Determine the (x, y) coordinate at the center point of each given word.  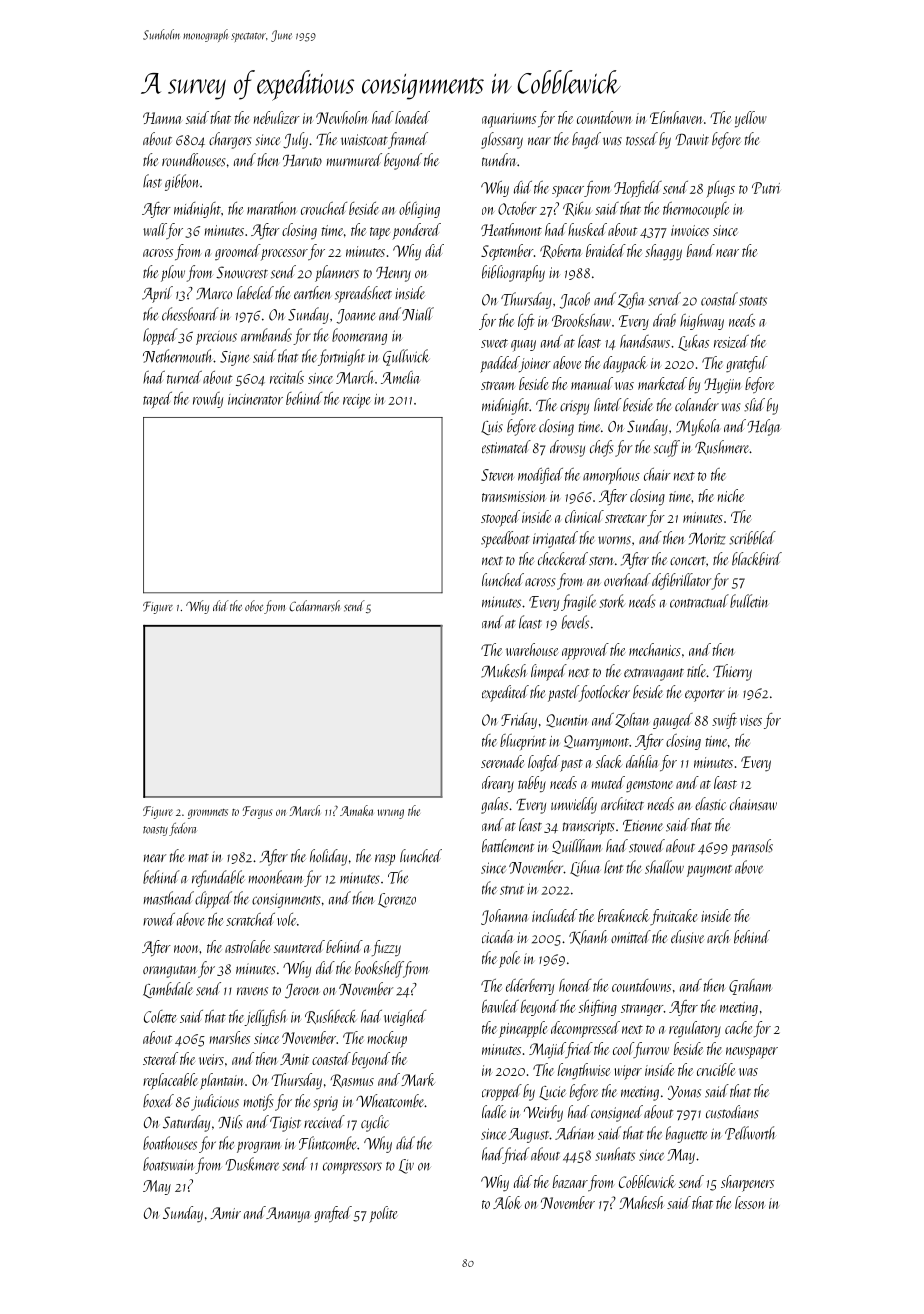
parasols (752, 847)
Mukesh (504, 671)
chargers (230, 140)
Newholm (342, 117)
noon (186, 949)
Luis (492, 428)
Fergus (257, 812)
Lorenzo (397, 900)
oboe (254, 605)
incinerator (255, 399)
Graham (750, 987)
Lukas (693, 343)
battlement (508, 846)
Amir (225, 1213)
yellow (751, 119)
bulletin (749, 601)
